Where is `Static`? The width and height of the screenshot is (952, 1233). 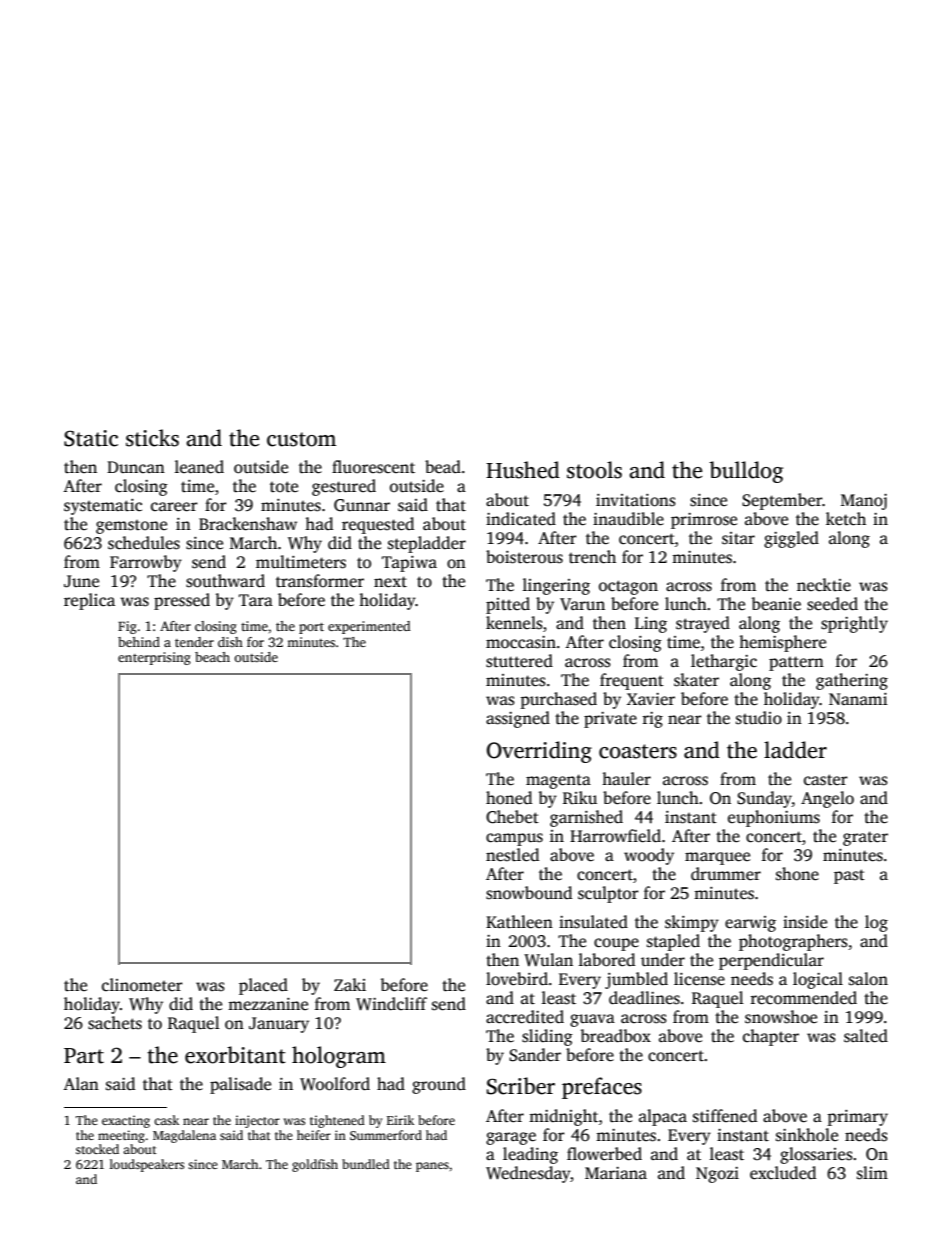
Static is located at coordinates (91, 438).
